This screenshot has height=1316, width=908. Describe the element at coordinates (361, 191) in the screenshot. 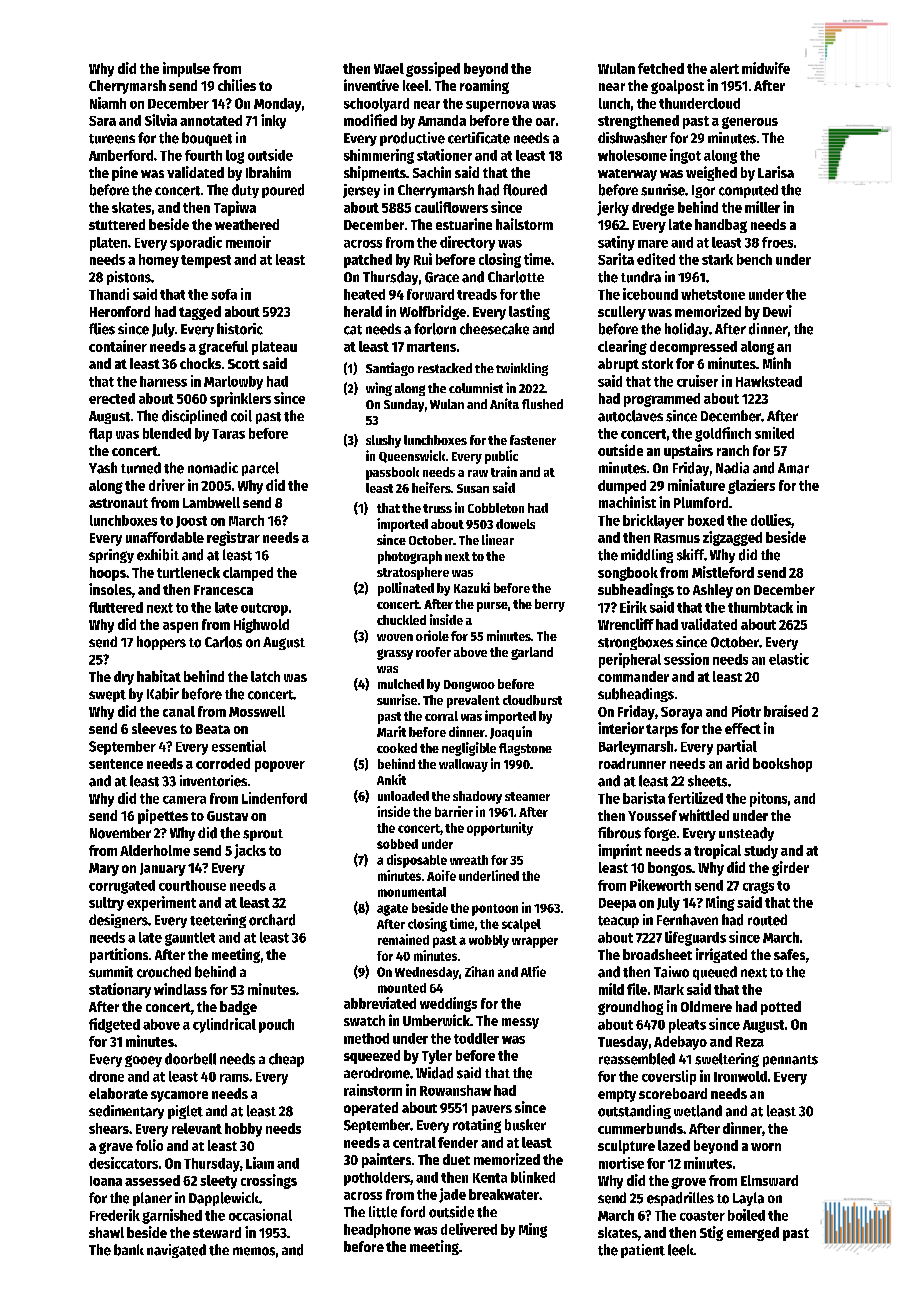

I see `jersey` at that location.
